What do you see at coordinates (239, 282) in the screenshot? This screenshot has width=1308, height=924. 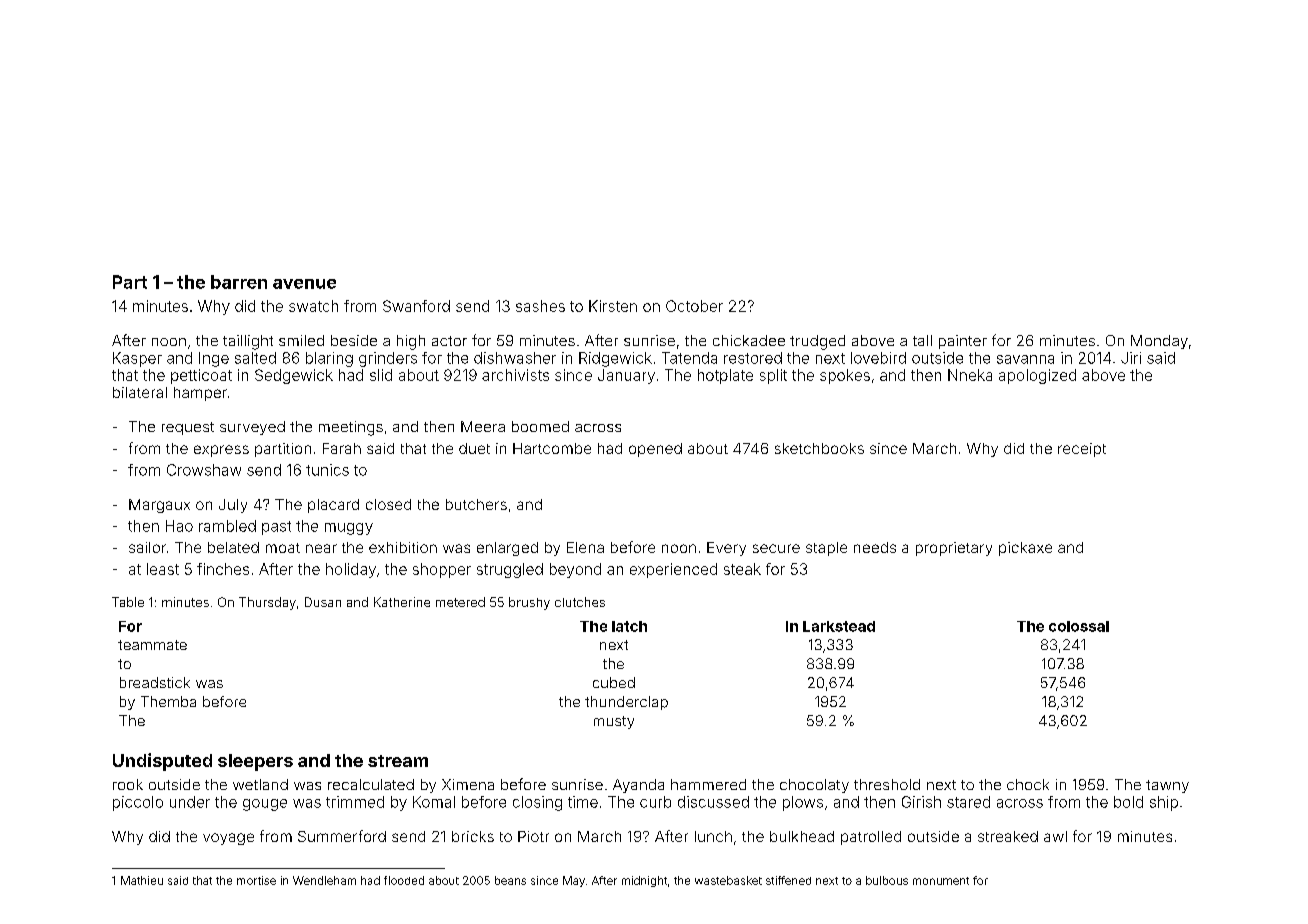 I see `barren` at bounding box center [239, 282].
